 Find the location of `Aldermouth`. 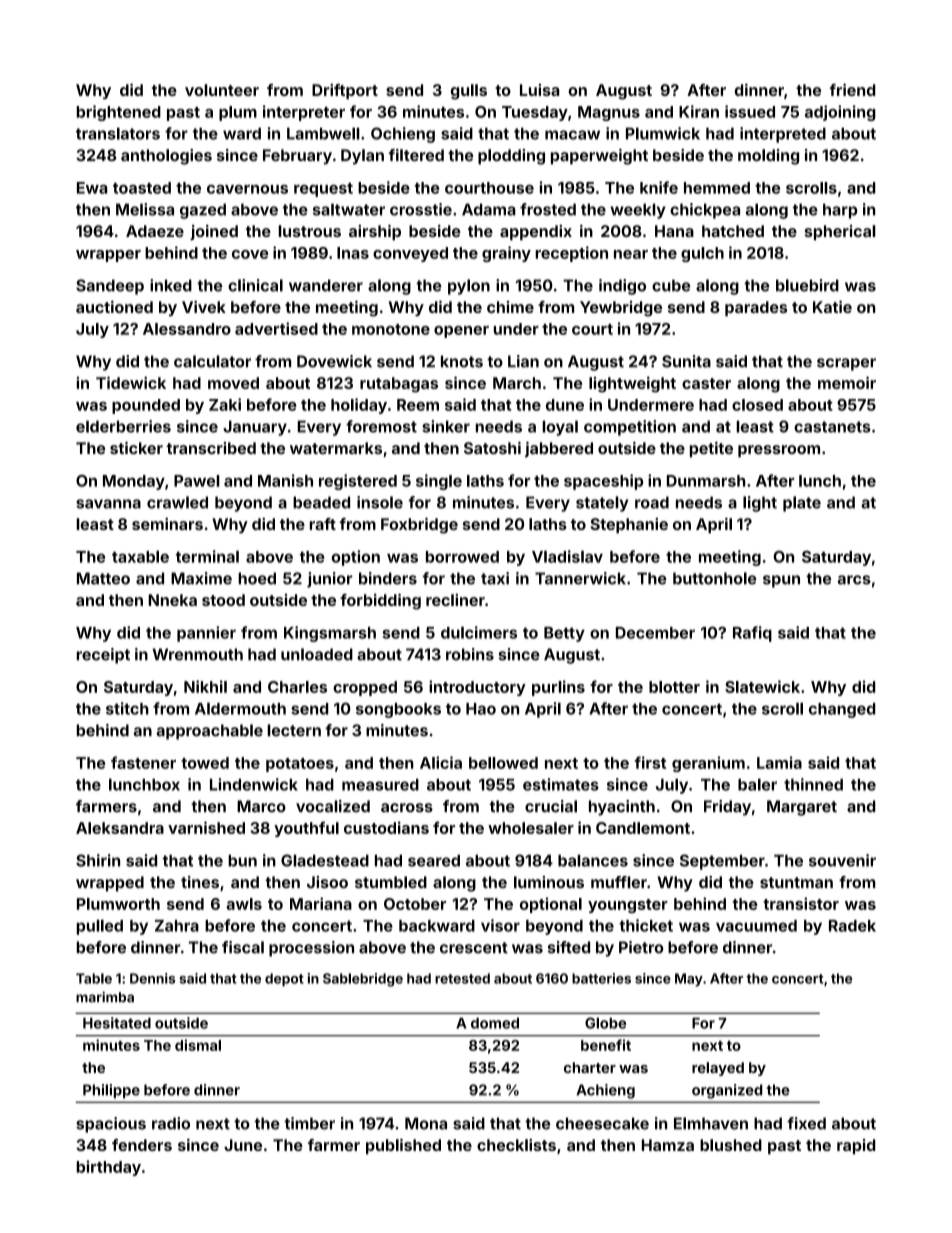

Aldermouth is located at coordinates (240, 708).
